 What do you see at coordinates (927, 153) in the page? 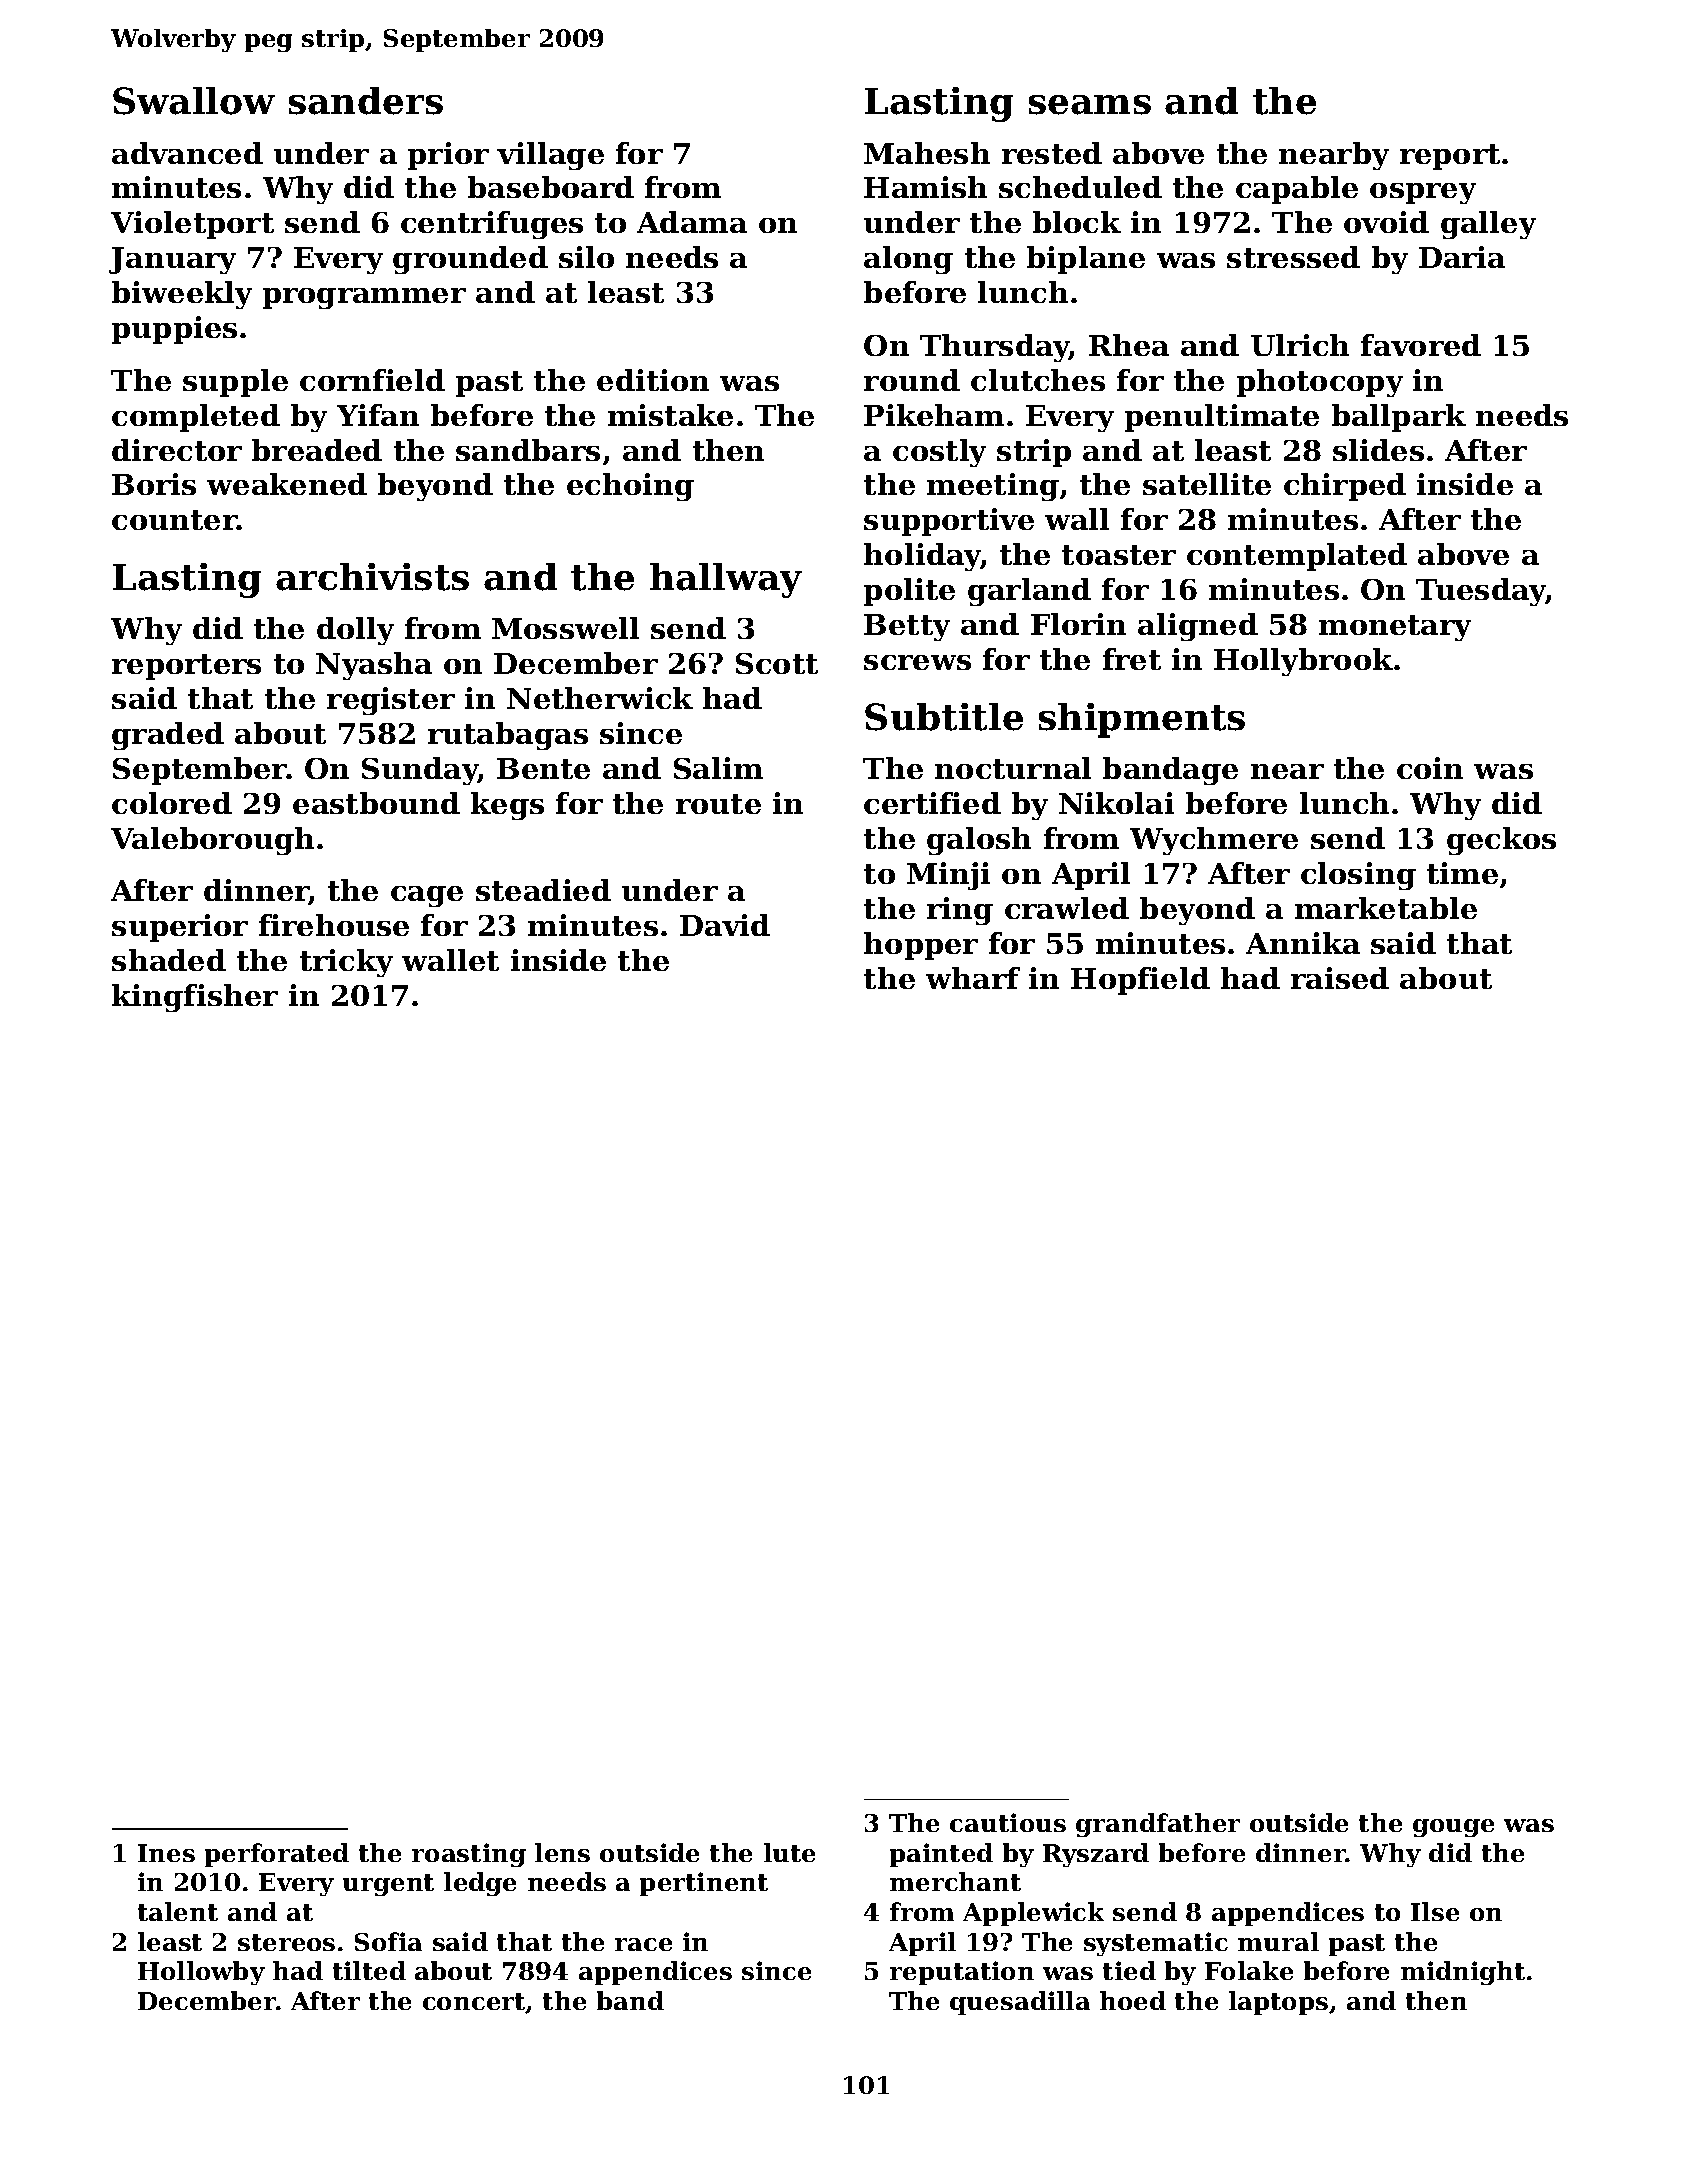
I see `Mahesh` at bounding box center [927, 153].
